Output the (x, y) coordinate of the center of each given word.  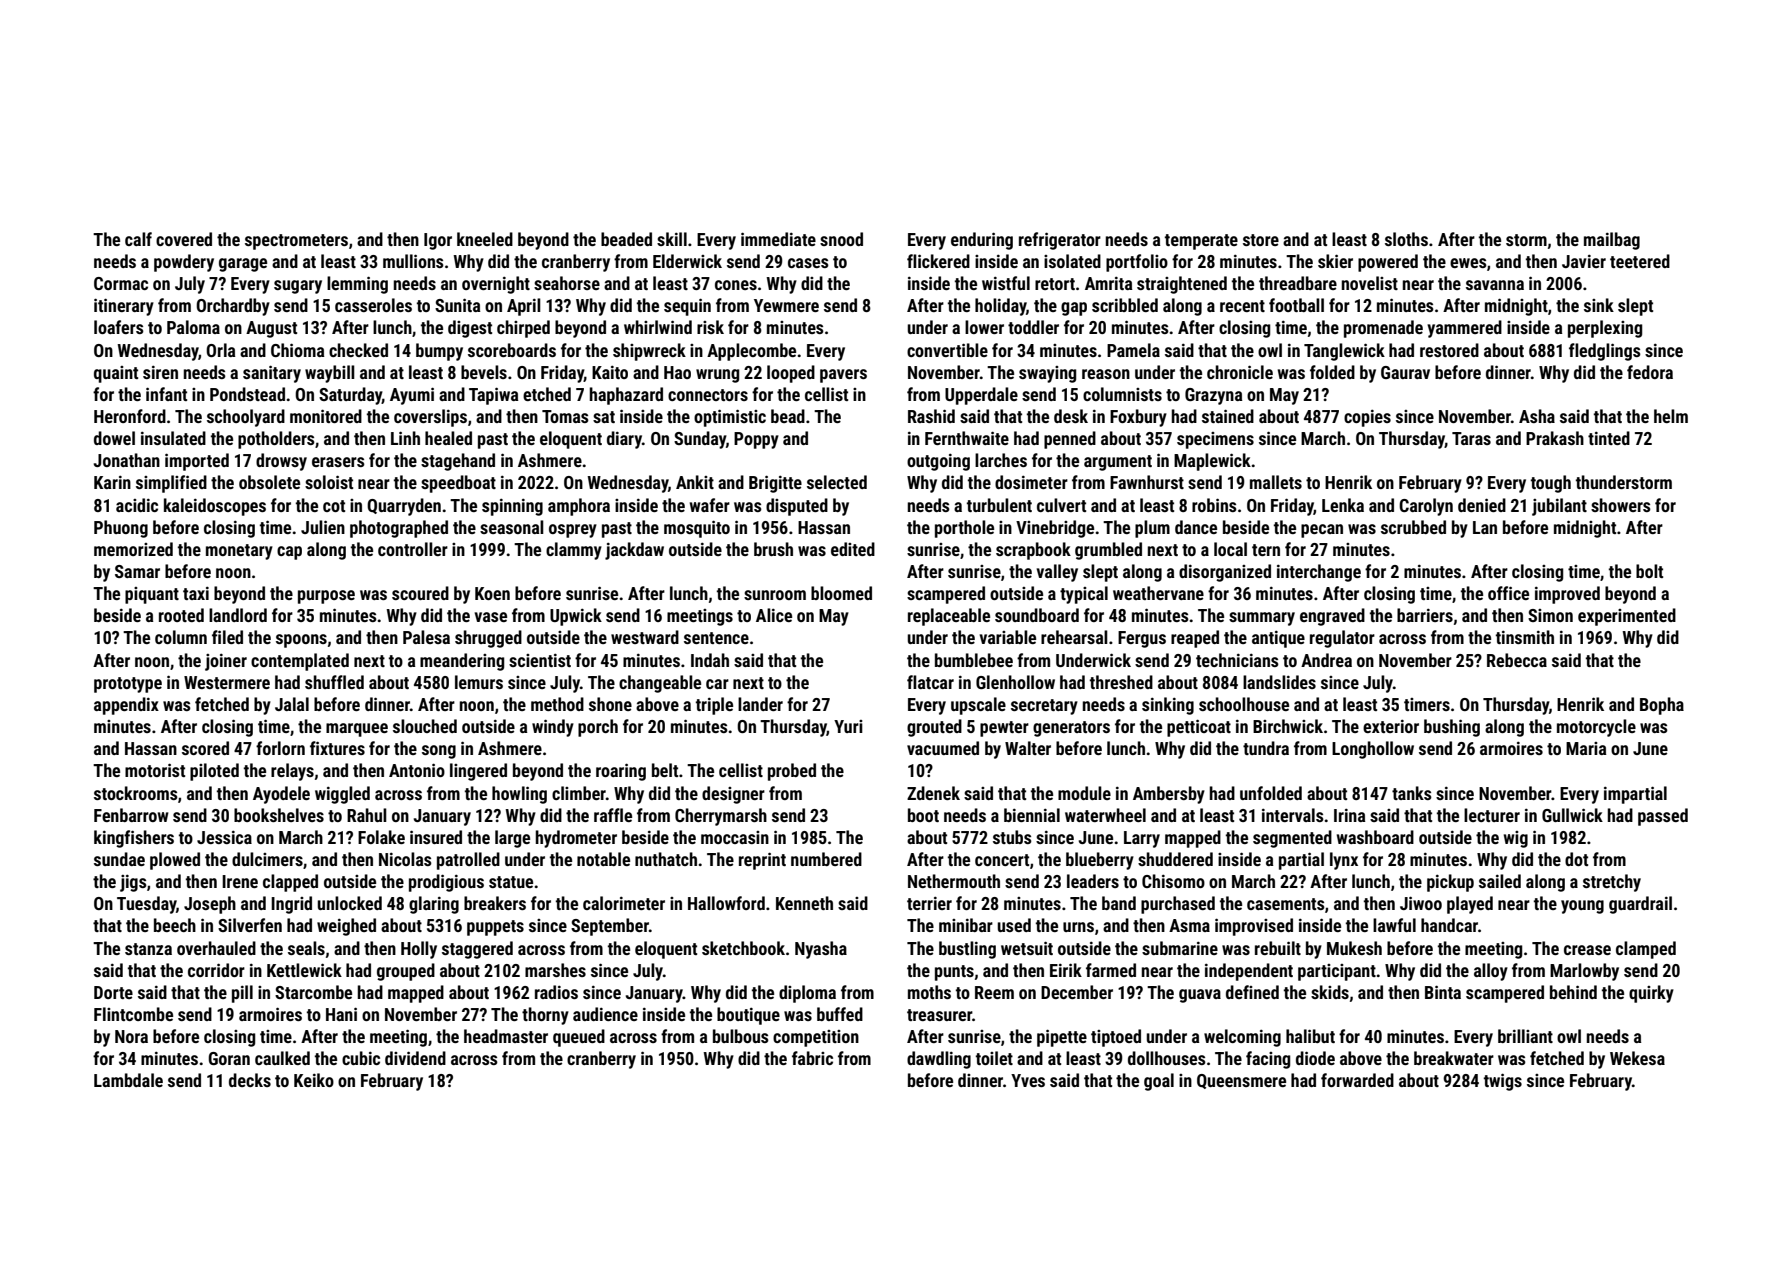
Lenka (1343, 505)
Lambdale (128, 1080)
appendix (126, 706)
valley (1057, 573)
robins (1214, 505)
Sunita (457, 305)
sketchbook (743, 948)
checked (358, 350)
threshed (1121, 682)
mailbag (1612, 241)
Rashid (931, 416)
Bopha (1662, 706)
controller (413, 549)
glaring (434, 905)
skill (672, 239)
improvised (1254, 927)
